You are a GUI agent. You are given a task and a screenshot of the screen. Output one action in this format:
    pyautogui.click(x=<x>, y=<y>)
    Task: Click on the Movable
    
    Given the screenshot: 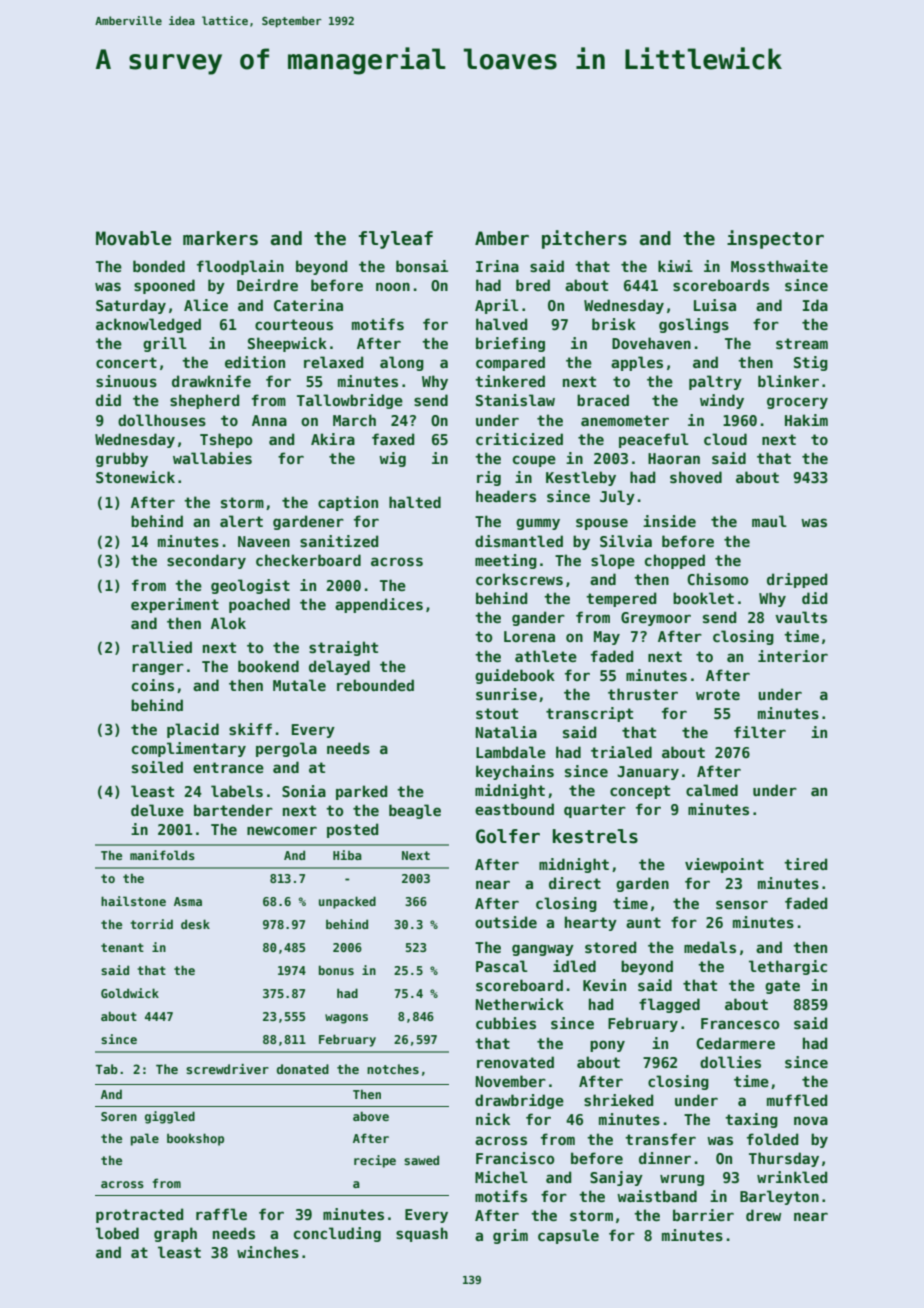 What is the action you would take?
    pyautogui.click(x=134, y=238)
